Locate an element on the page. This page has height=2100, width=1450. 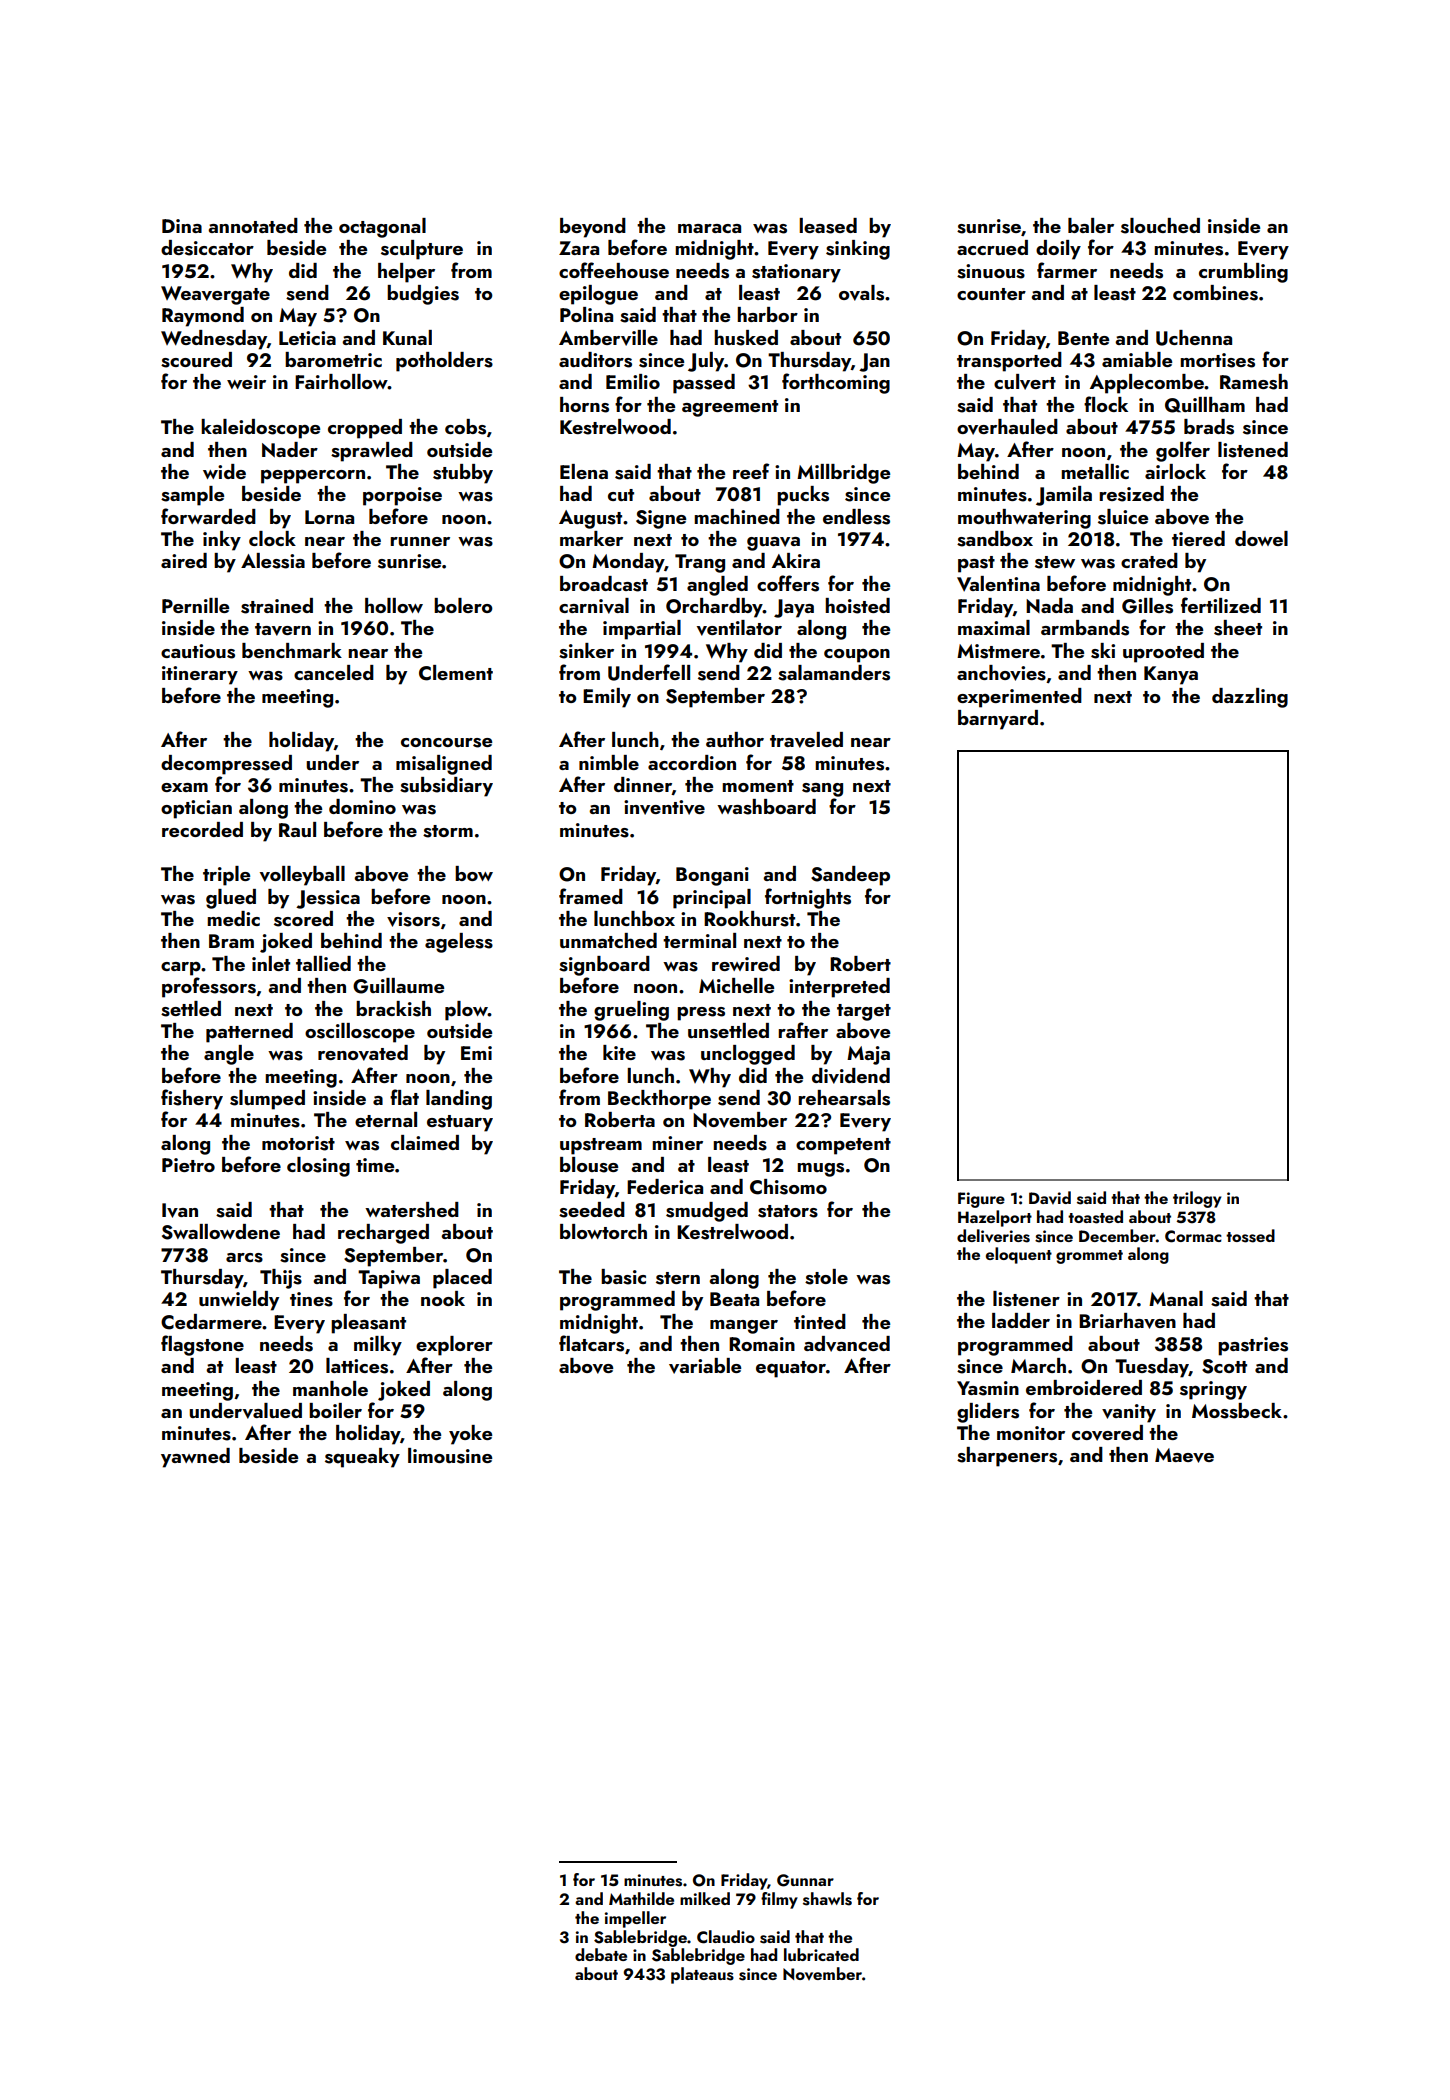
lubricated is located at coordinates (821, 1954).
